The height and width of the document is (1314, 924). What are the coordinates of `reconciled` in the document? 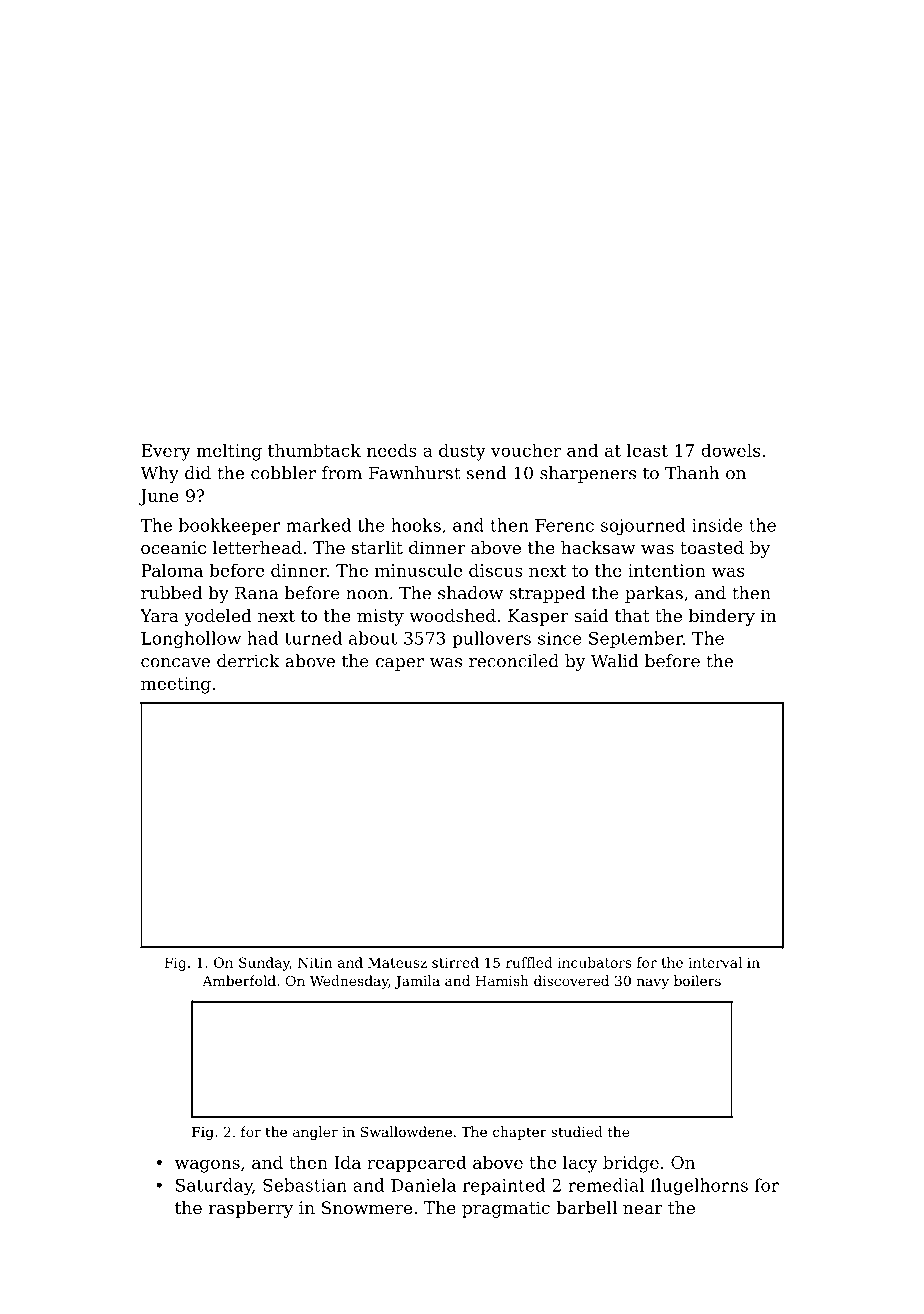 It's located at (514, 661).
